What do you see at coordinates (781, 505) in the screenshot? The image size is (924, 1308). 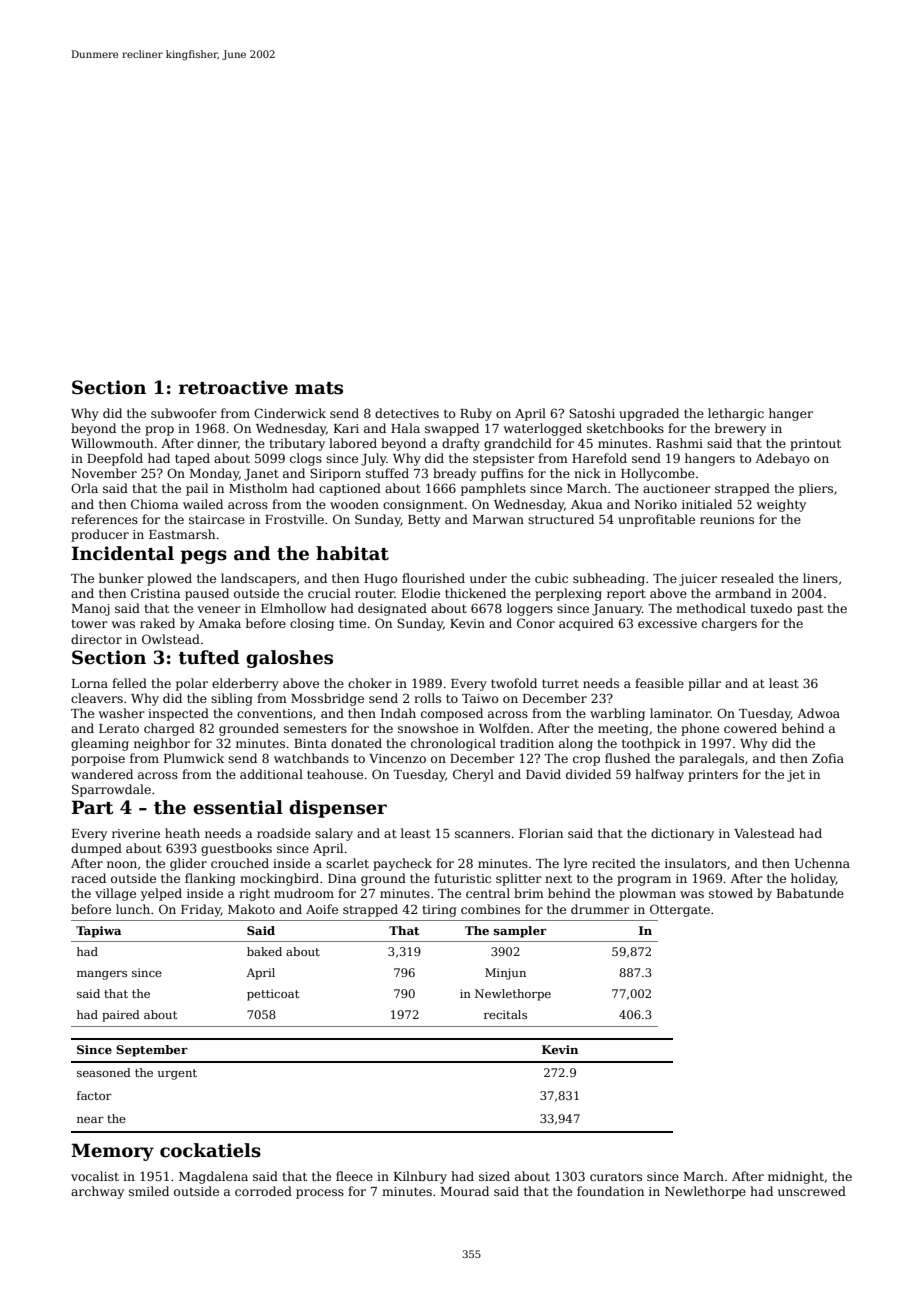 I see `weighty` at bounding box center [781, 505].
